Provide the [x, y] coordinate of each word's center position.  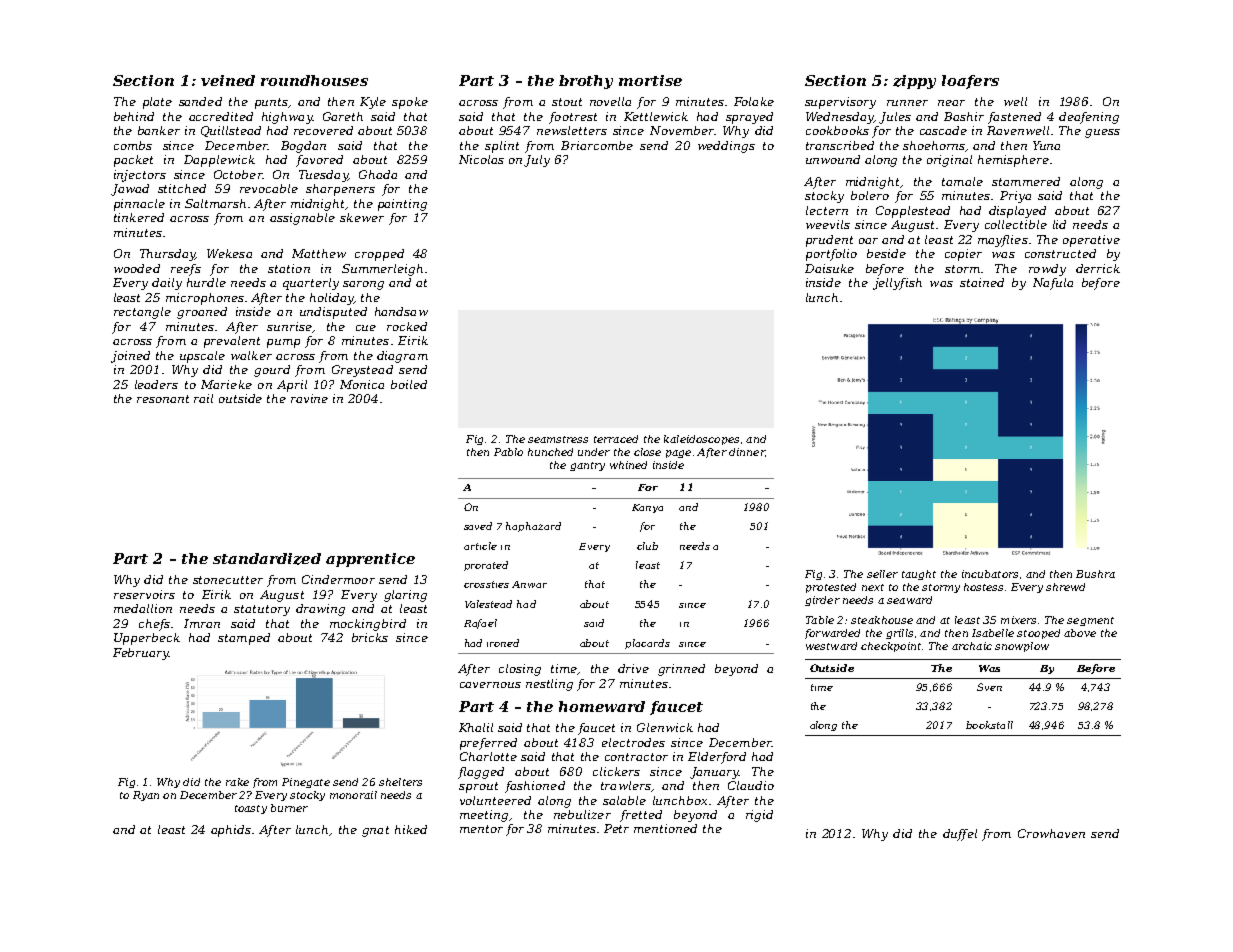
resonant [163, 399]
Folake [754, 101]
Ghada [378, 174]
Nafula [1053, 284]
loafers [970, 82]
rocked [407, 326]
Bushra [1095, 574]
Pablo [508, 452]
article [480, 546]
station [289, 268]
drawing [320, 610]
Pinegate [306, 783]
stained [982, 282]
